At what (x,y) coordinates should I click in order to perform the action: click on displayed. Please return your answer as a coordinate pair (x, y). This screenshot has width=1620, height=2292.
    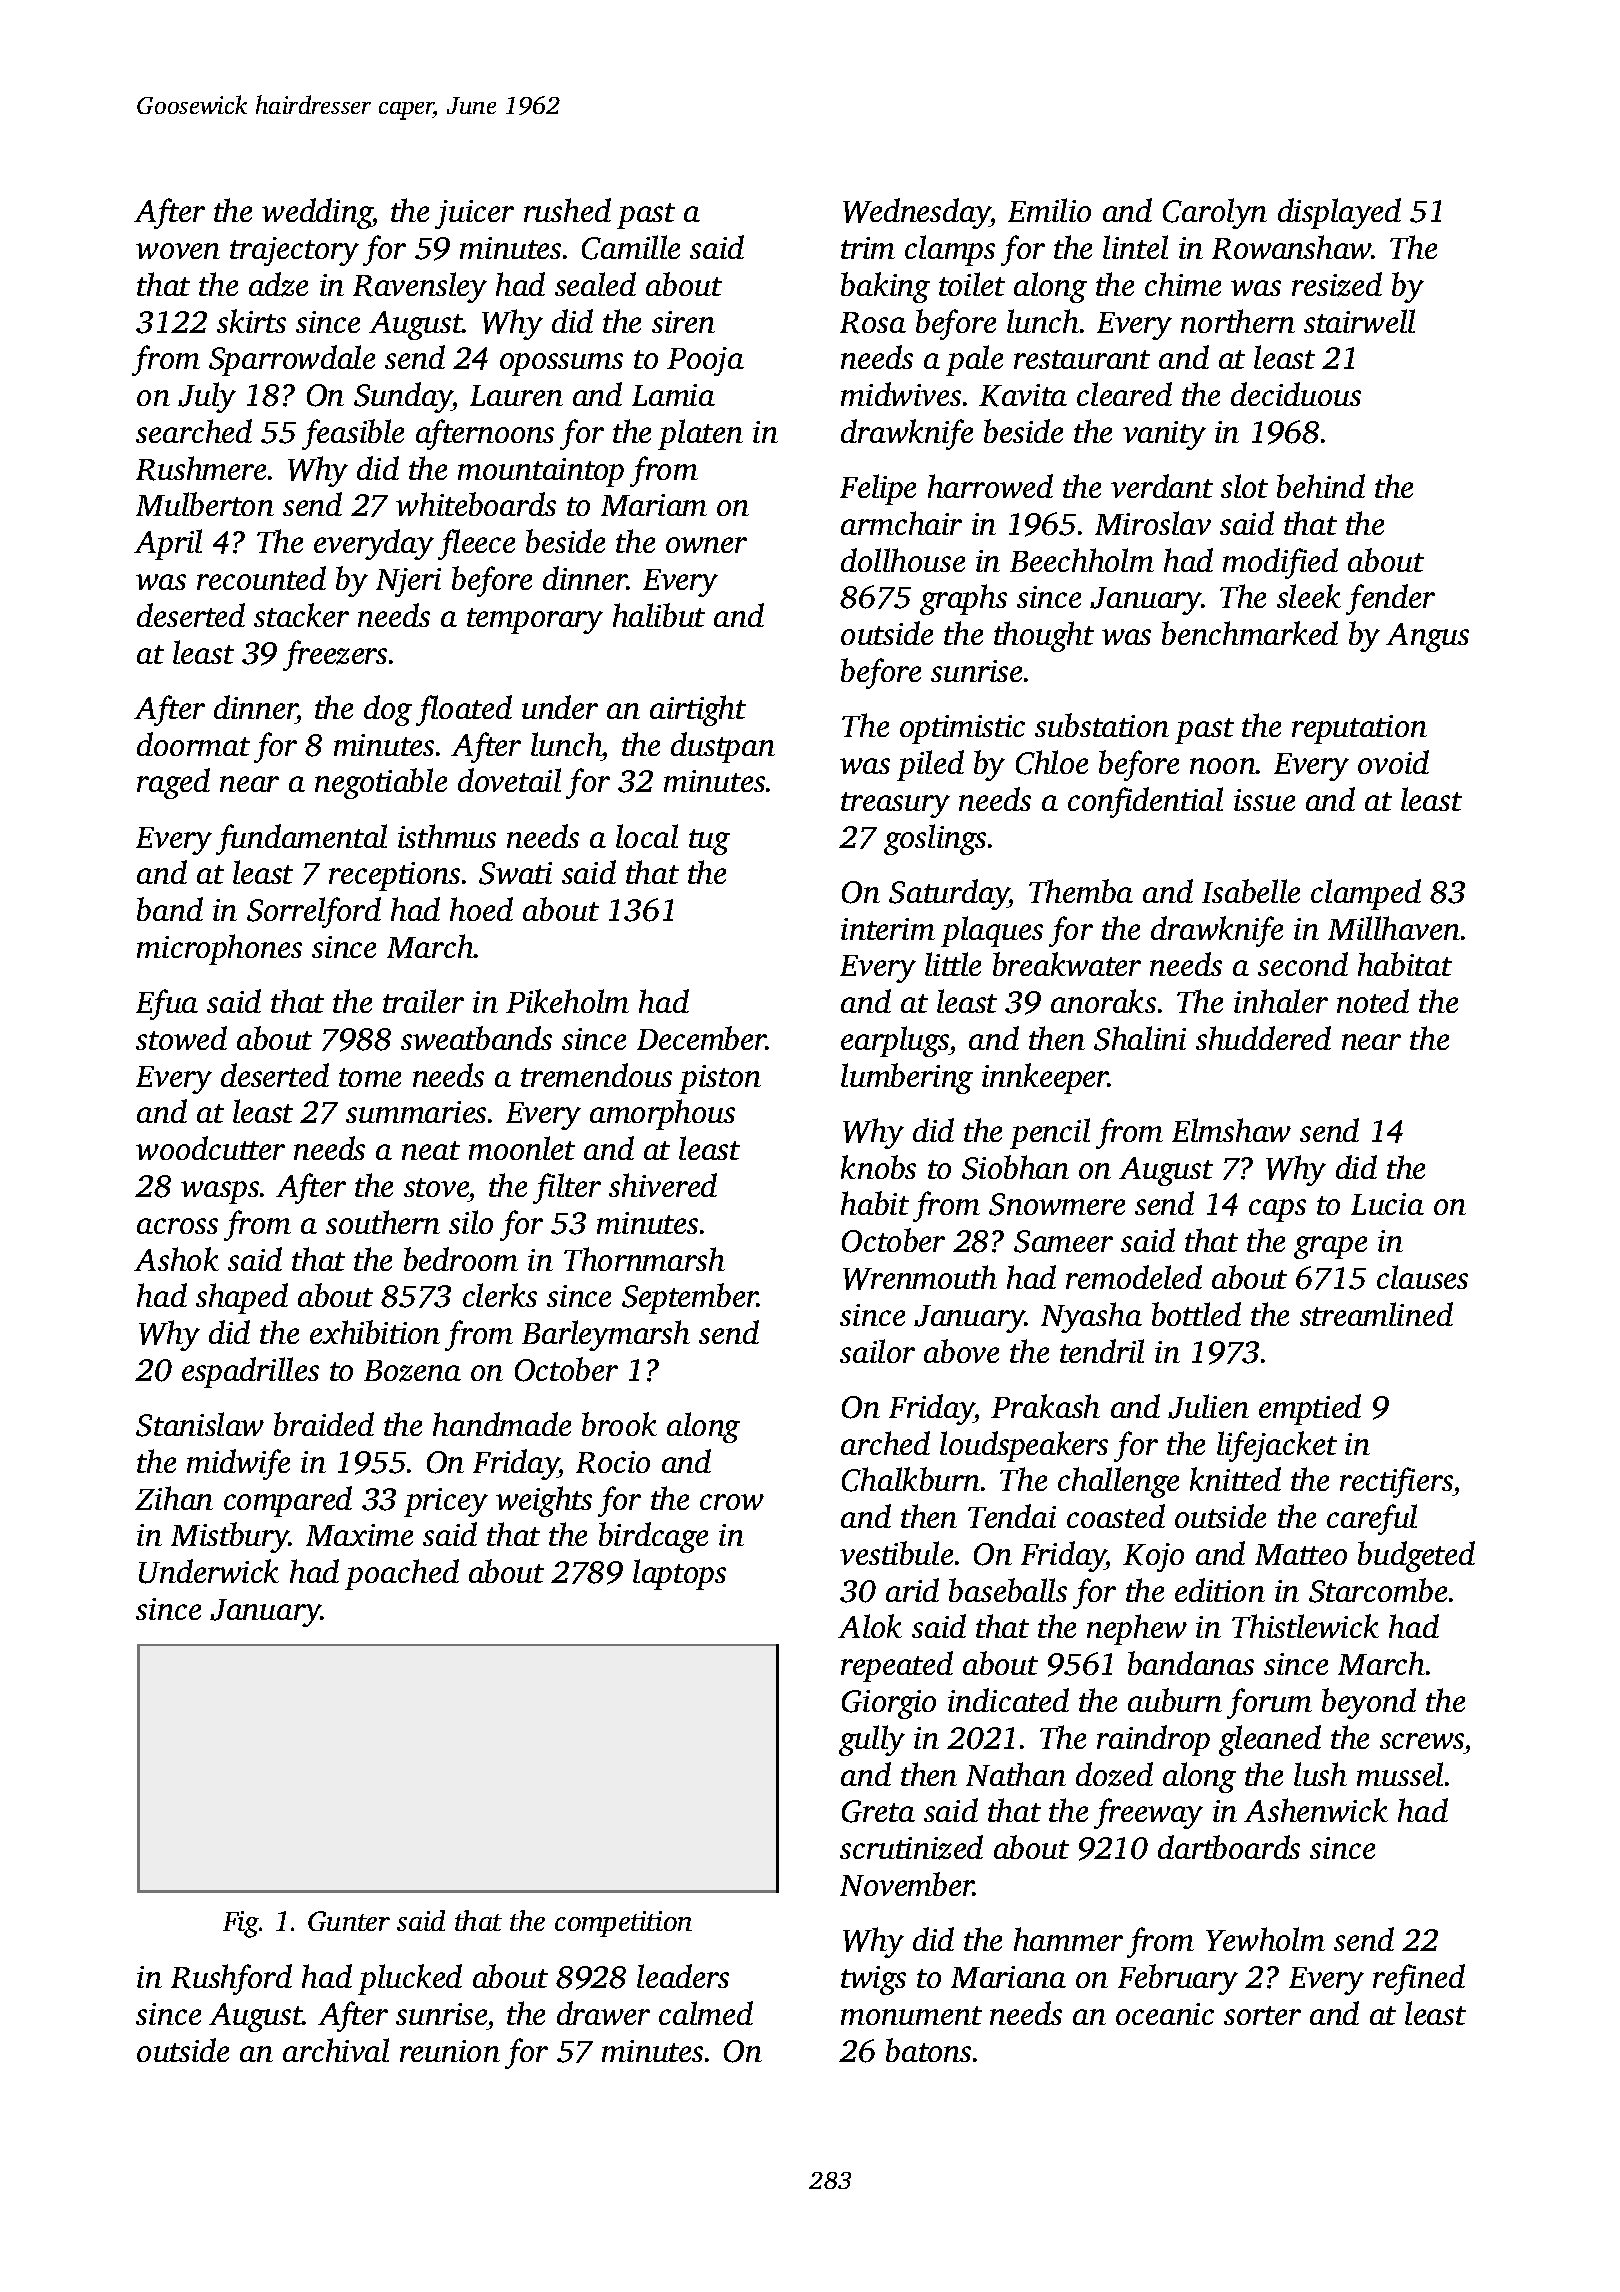
    Looking at the image, I should click on (1339, 213).
